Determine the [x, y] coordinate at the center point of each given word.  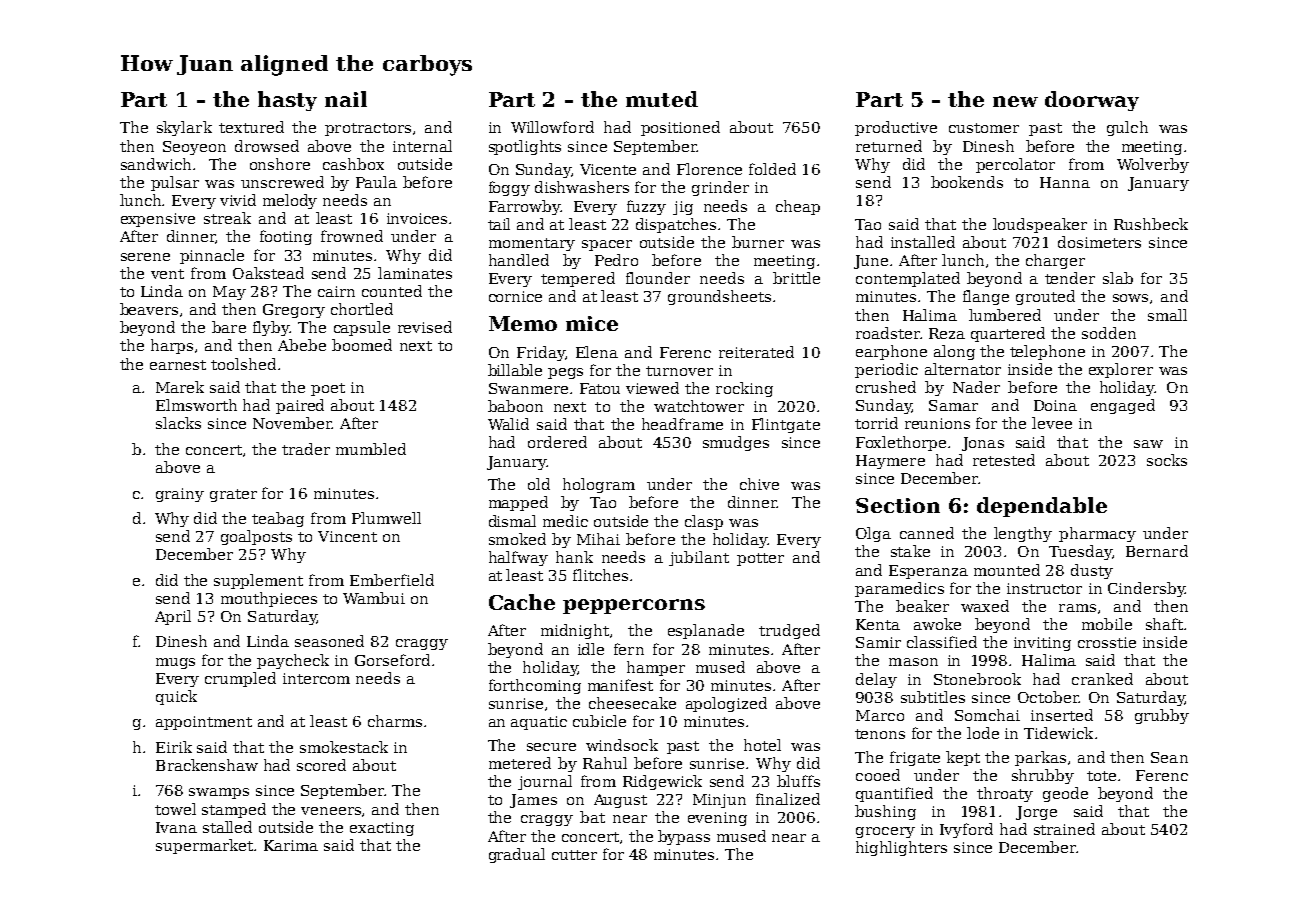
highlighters [901, 848]
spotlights [525, 147]
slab [1118, 278]
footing [286, 237]
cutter [574, 855]
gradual [517, 855]
